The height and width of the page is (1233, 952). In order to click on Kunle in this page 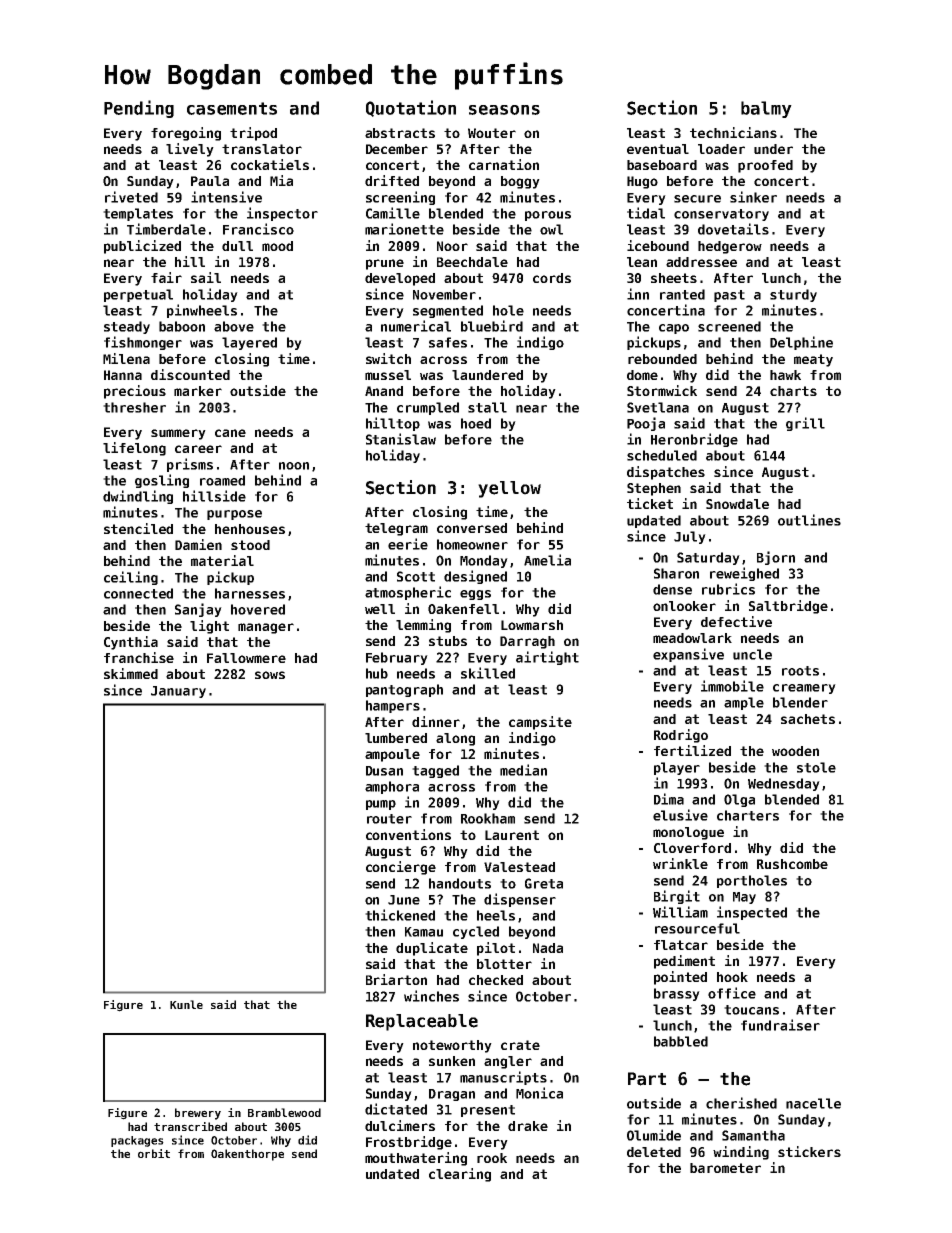, I will do `click(186, 1004)`.
